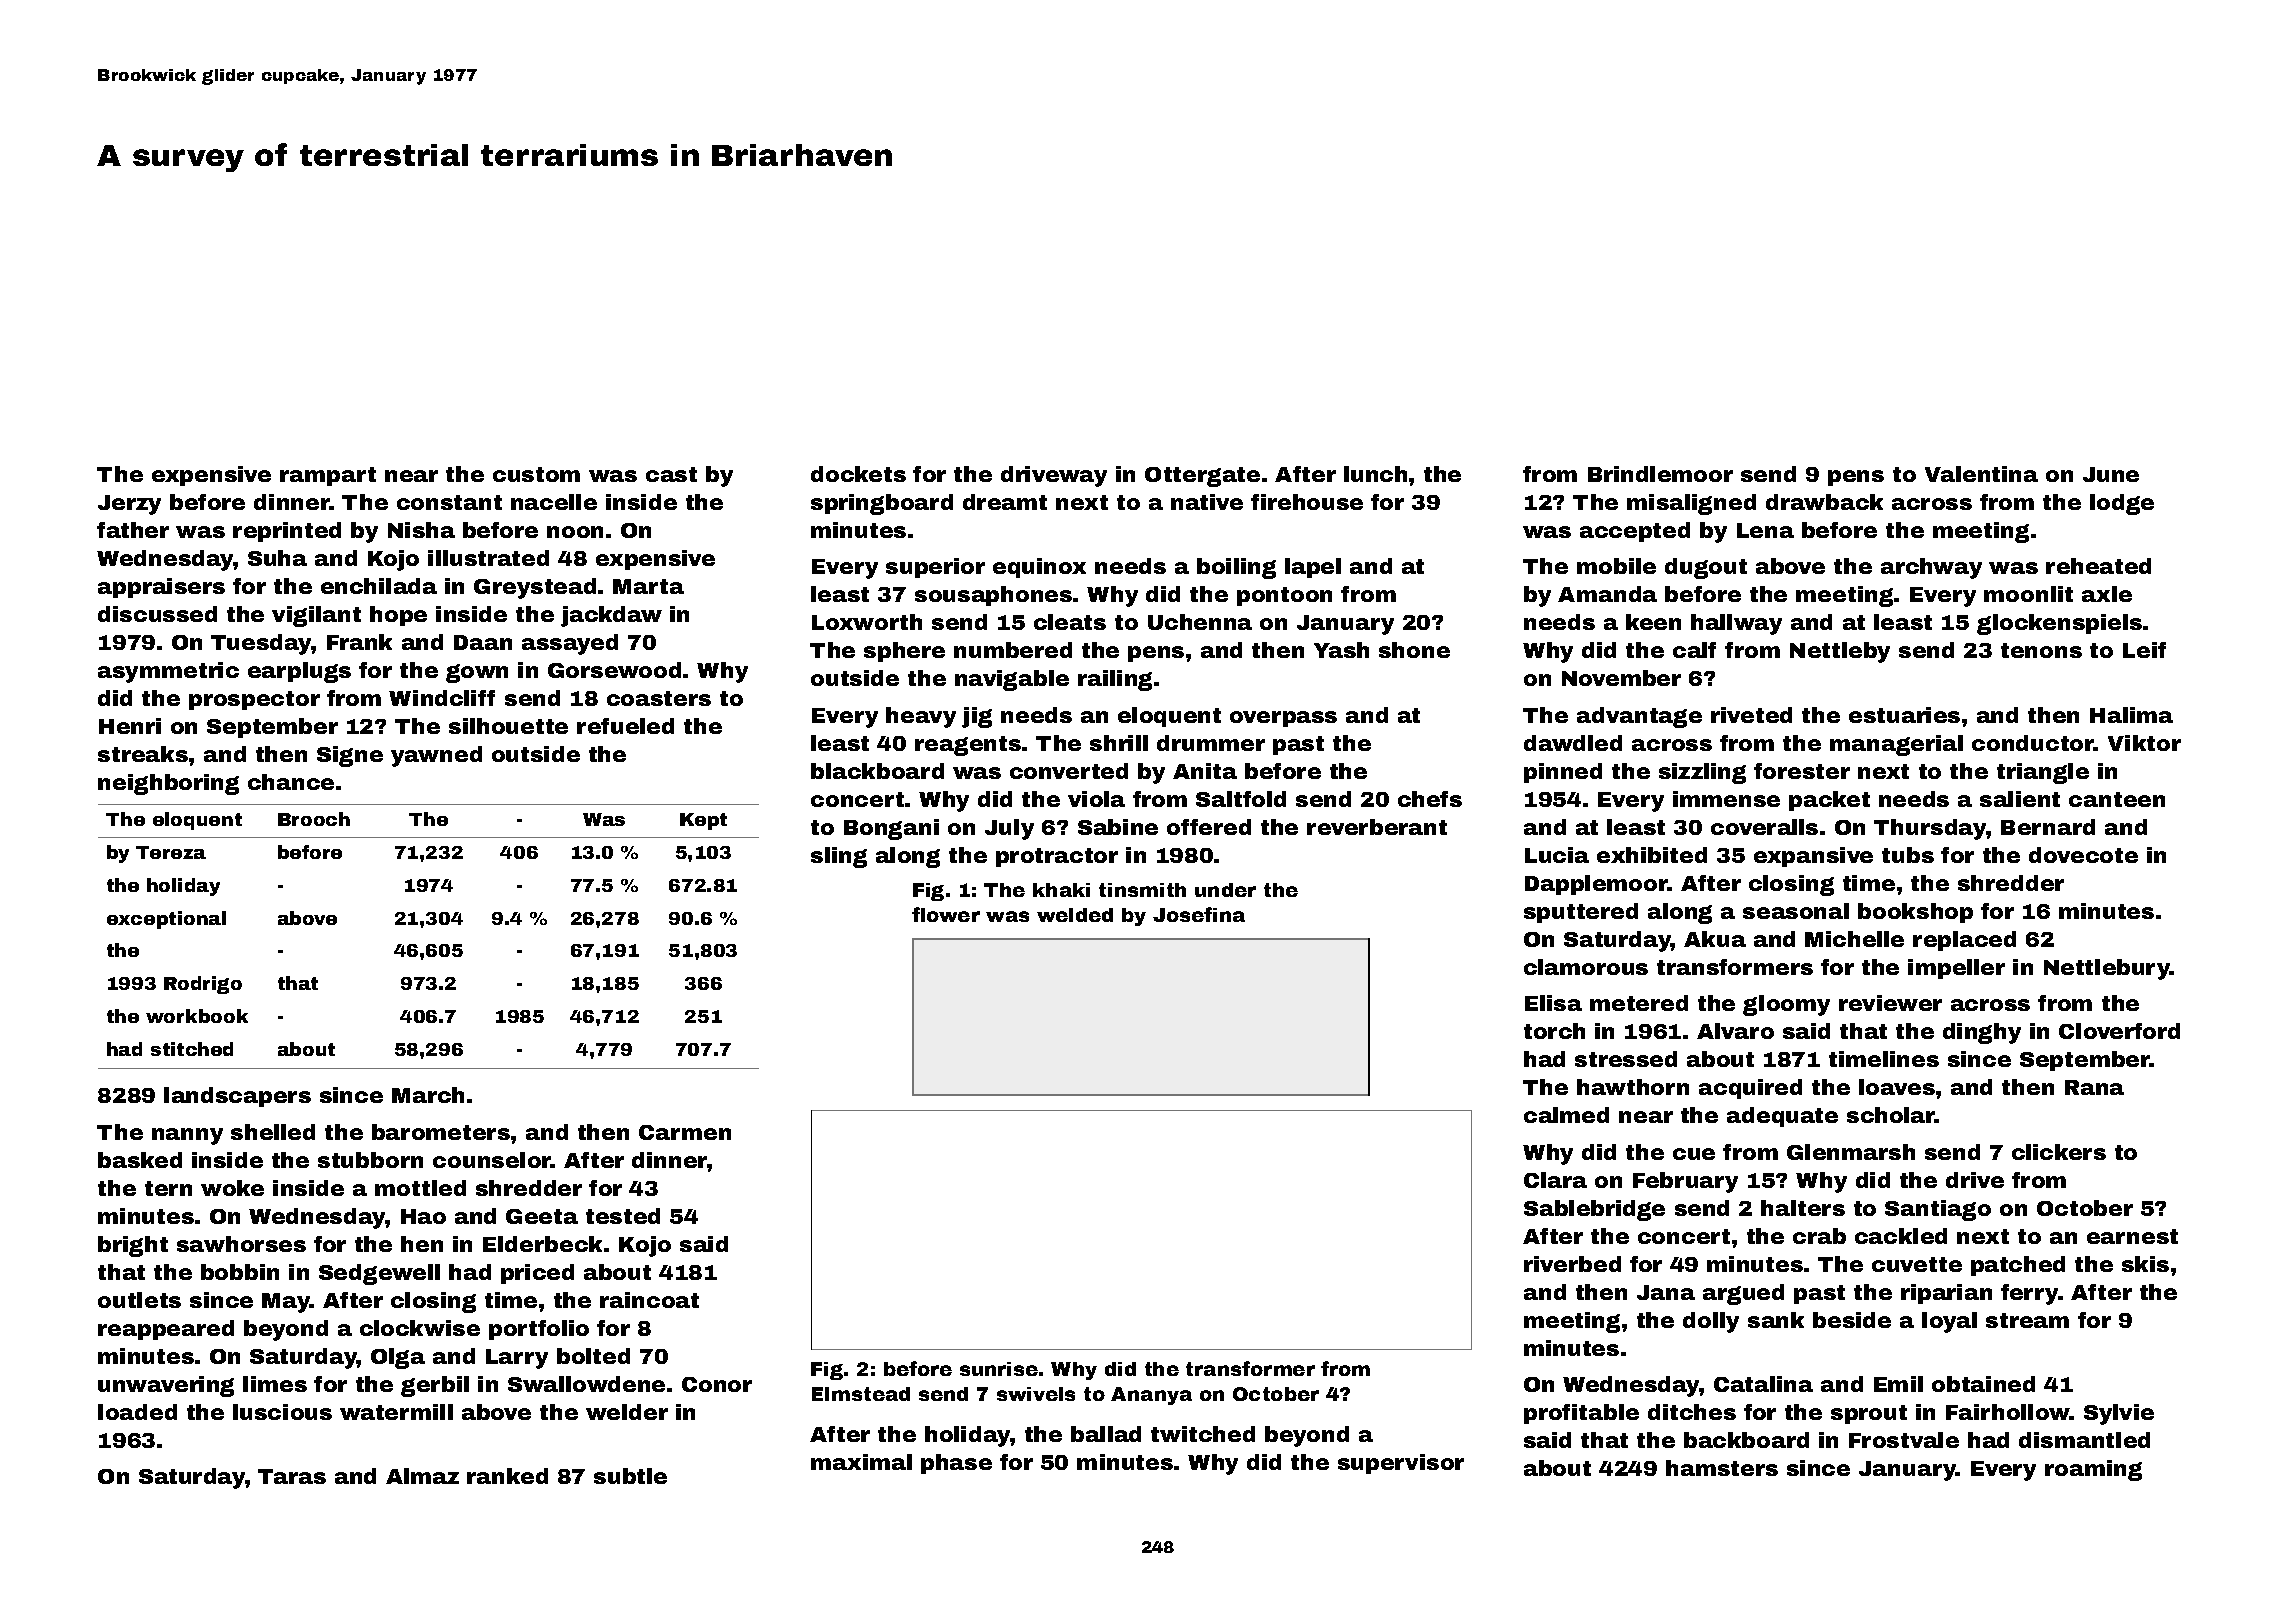  What do you see at coordinates (685, 1132) in the image?
I see `Carmen` at bounding box center [685, 1132].
